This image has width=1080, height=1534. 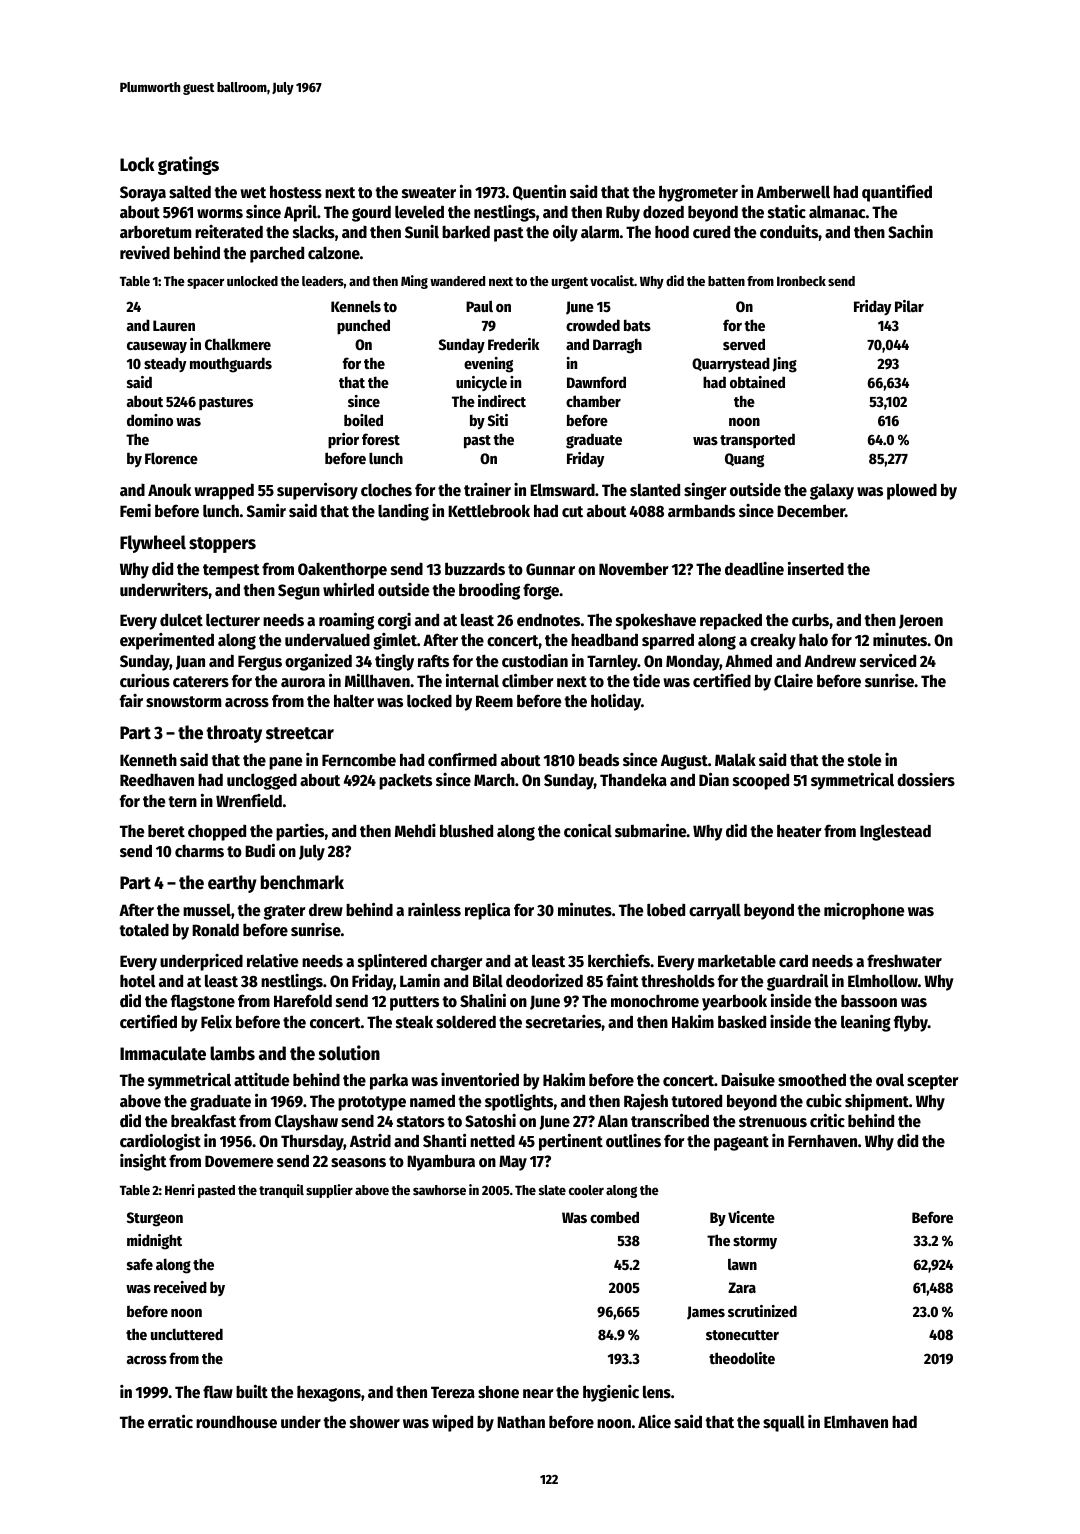 What do you see at coordinates (260, 663) in the image?
I see `Fergus` at bounding box center [260, 663].
